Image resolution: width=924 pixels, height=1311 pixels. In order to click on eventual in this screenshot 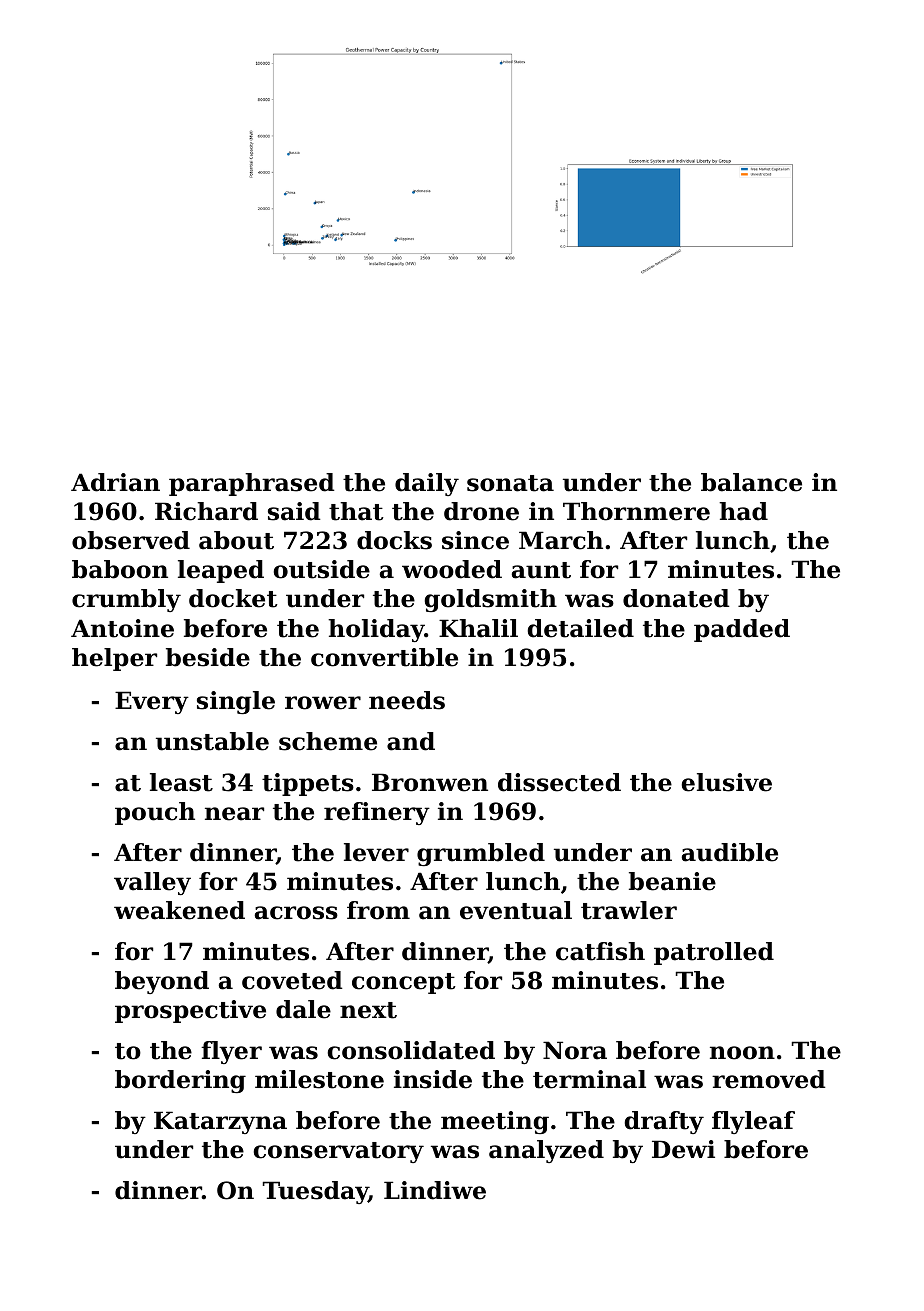, I will do `click(516, 910)`.
